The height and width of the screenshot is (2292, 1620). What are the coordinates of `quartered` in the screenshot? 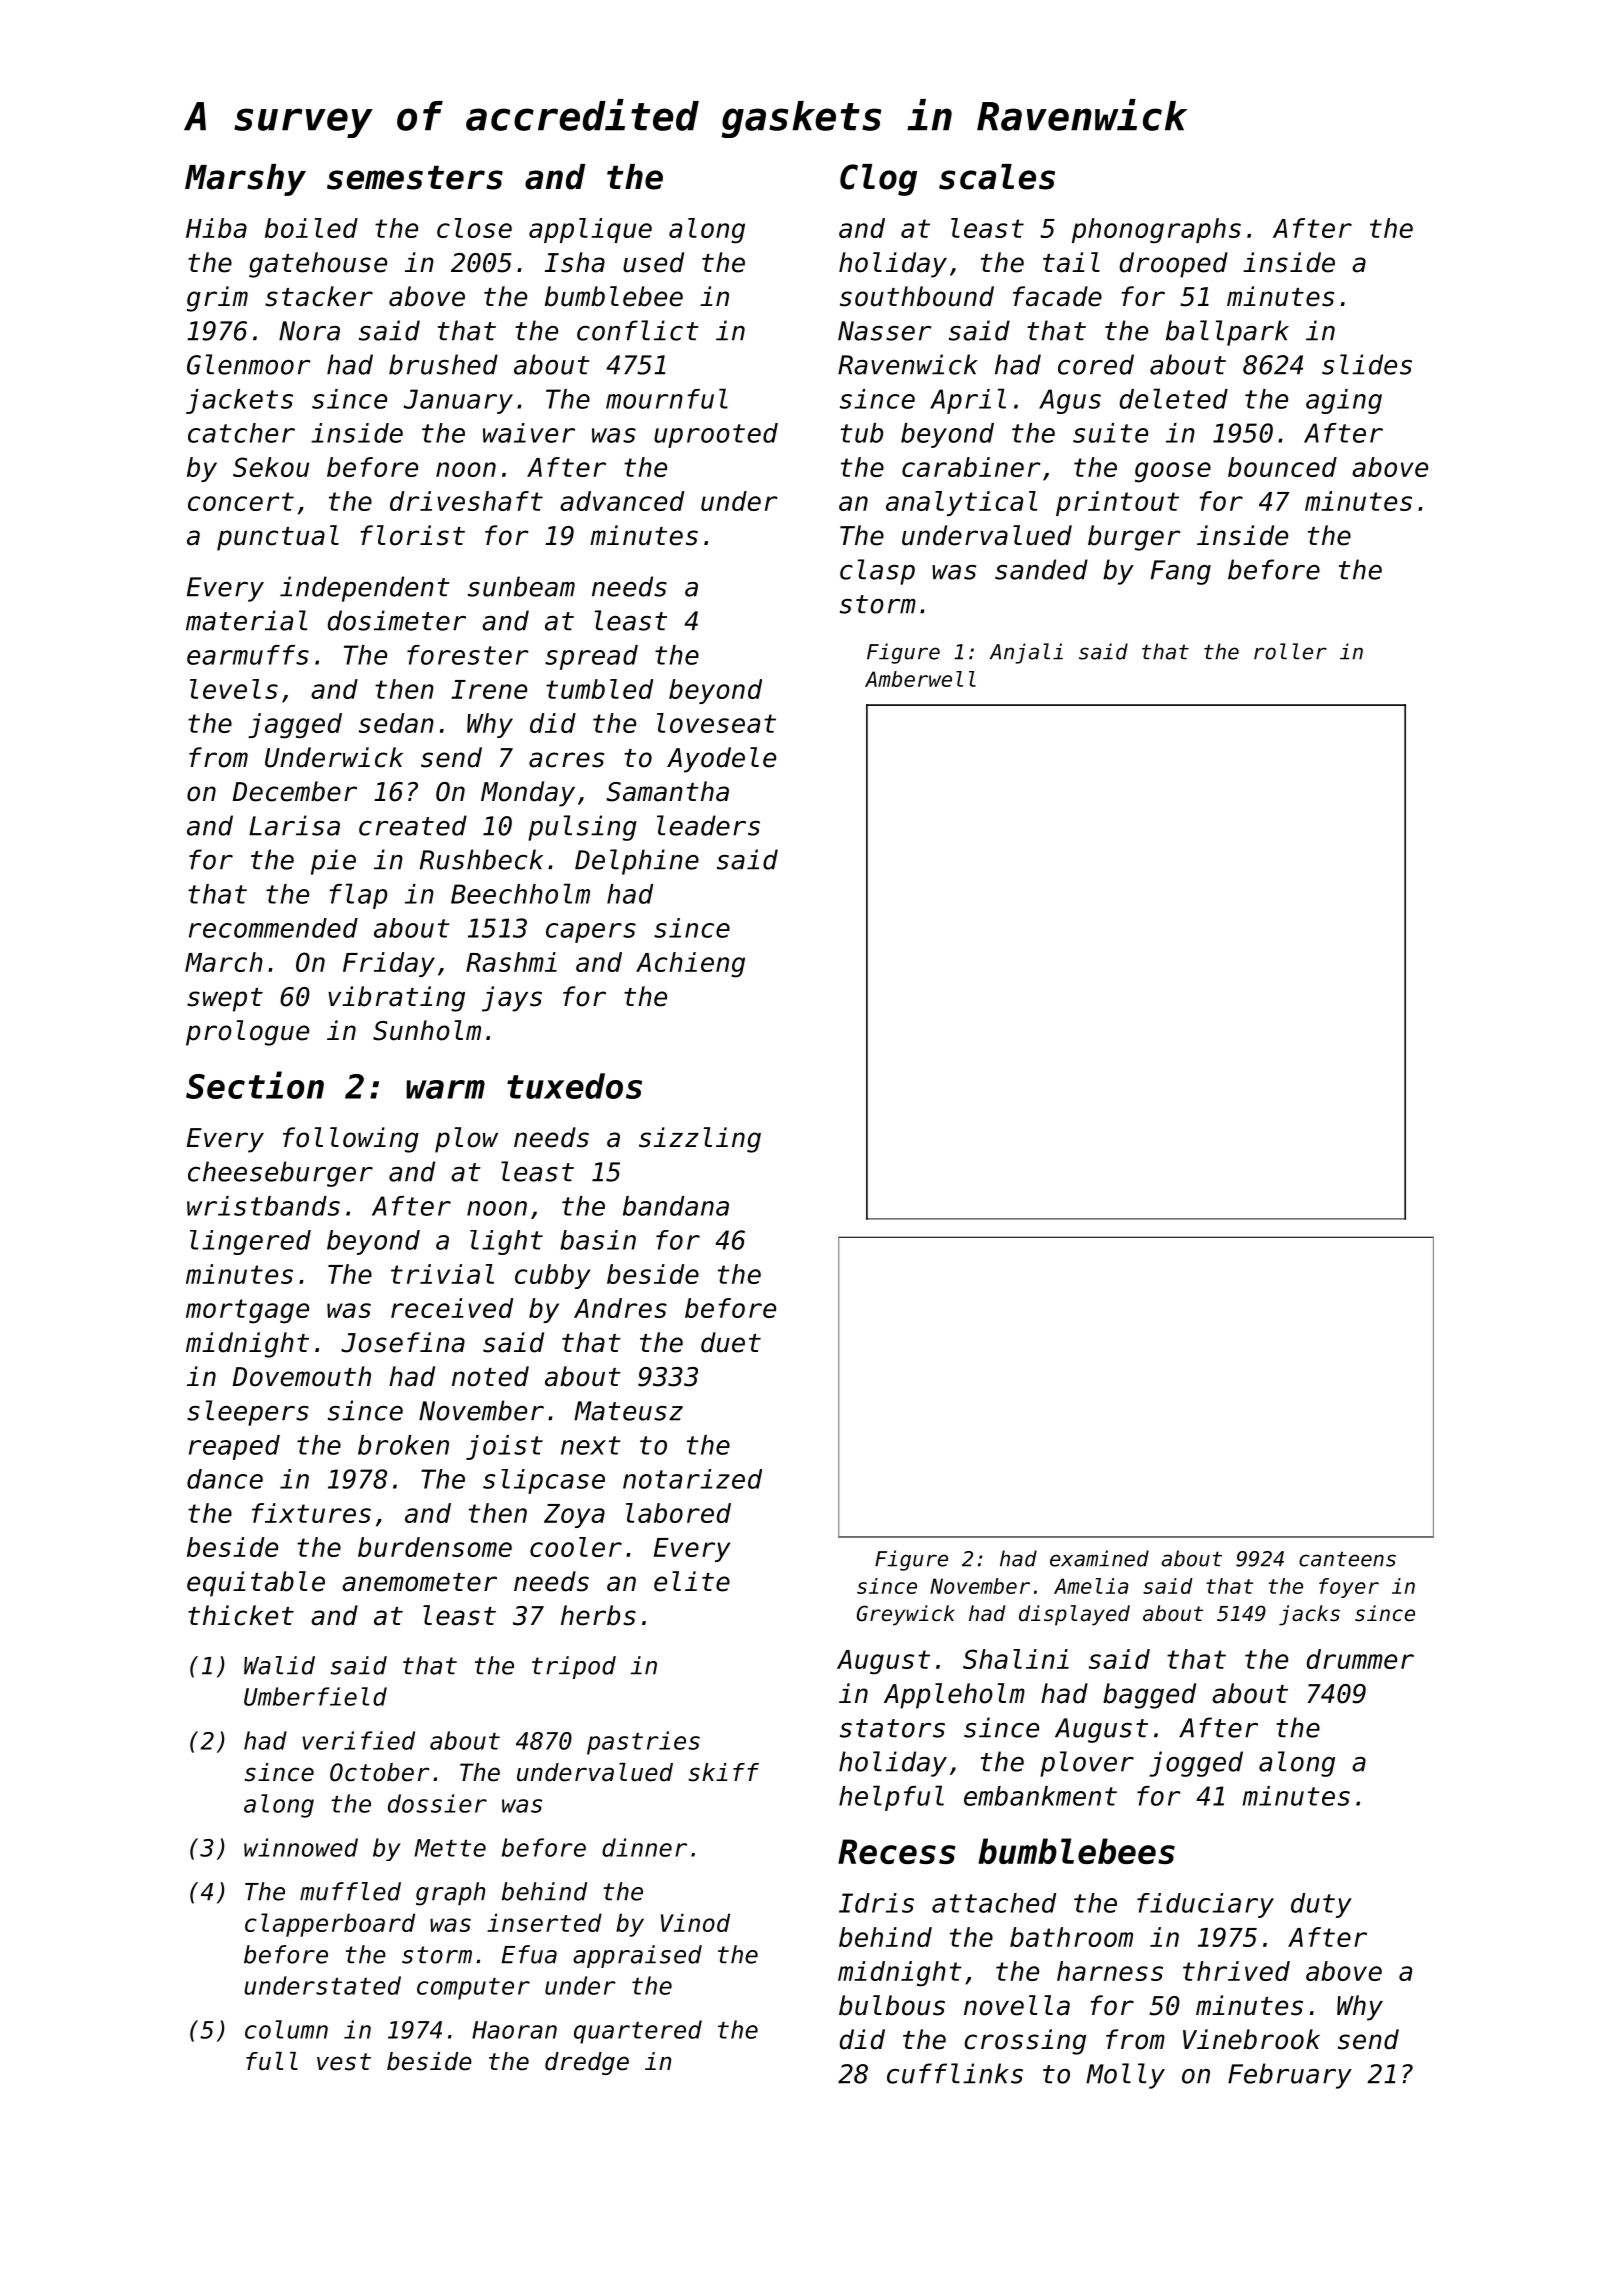 It's located at (638, 2032).
